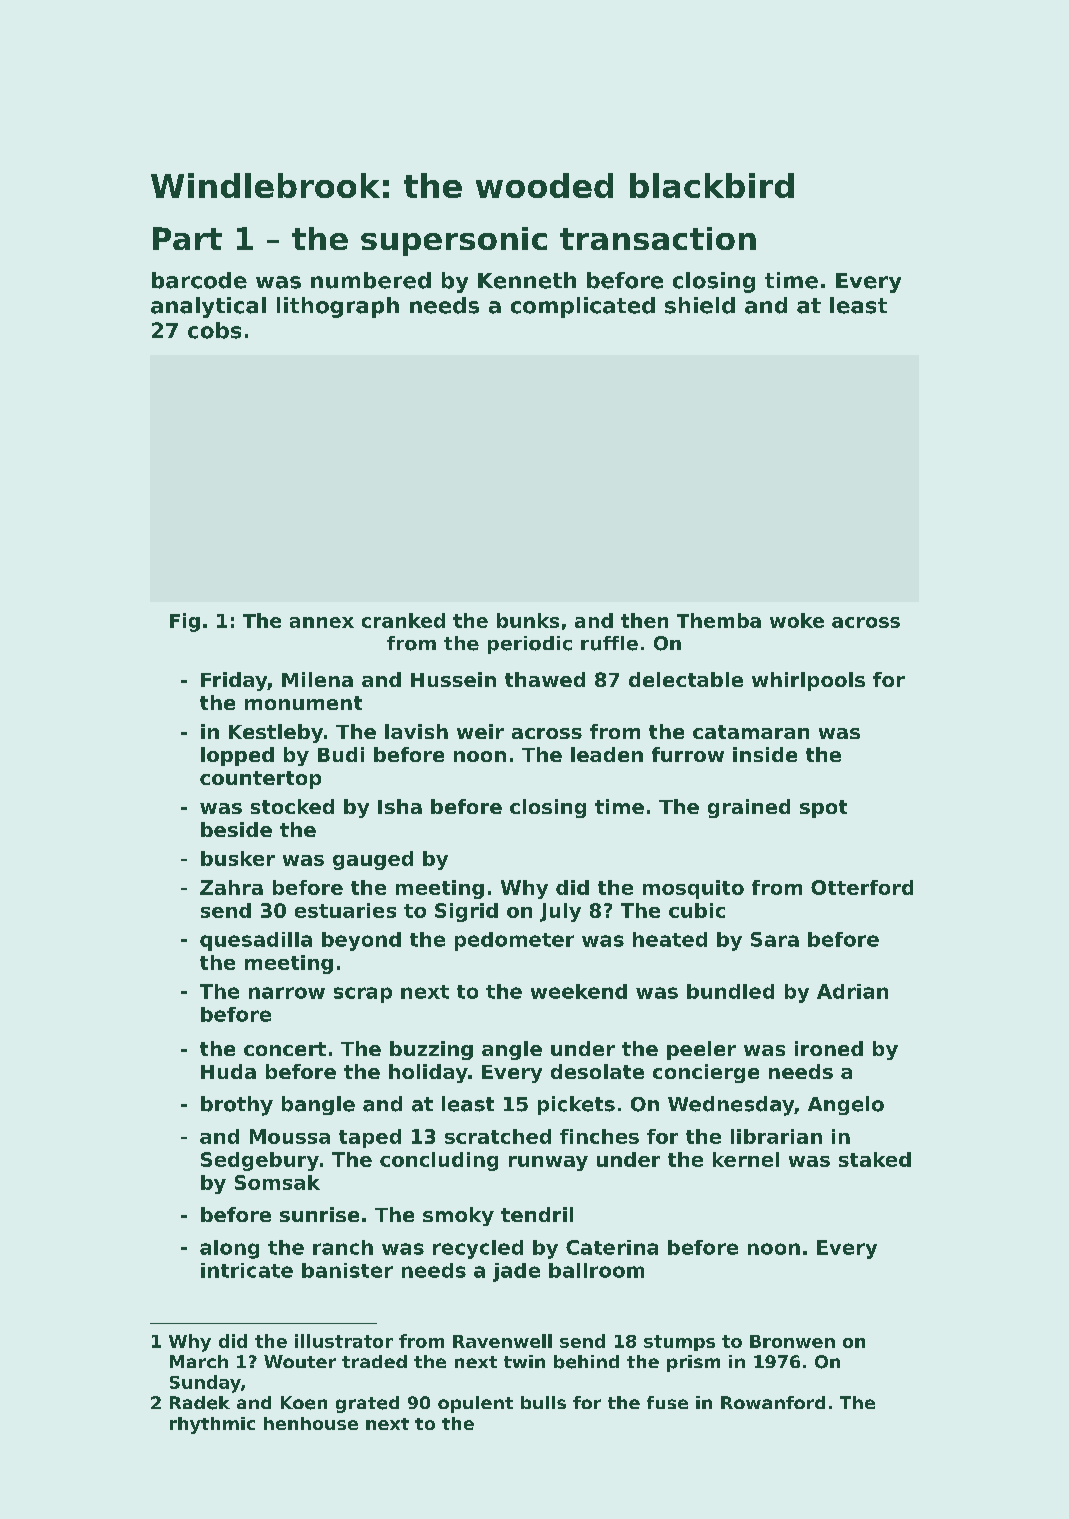 Image resolution: width=1069 pixels, height=1519 pixels. I want to click on quesadilla, so click(256, 941).
